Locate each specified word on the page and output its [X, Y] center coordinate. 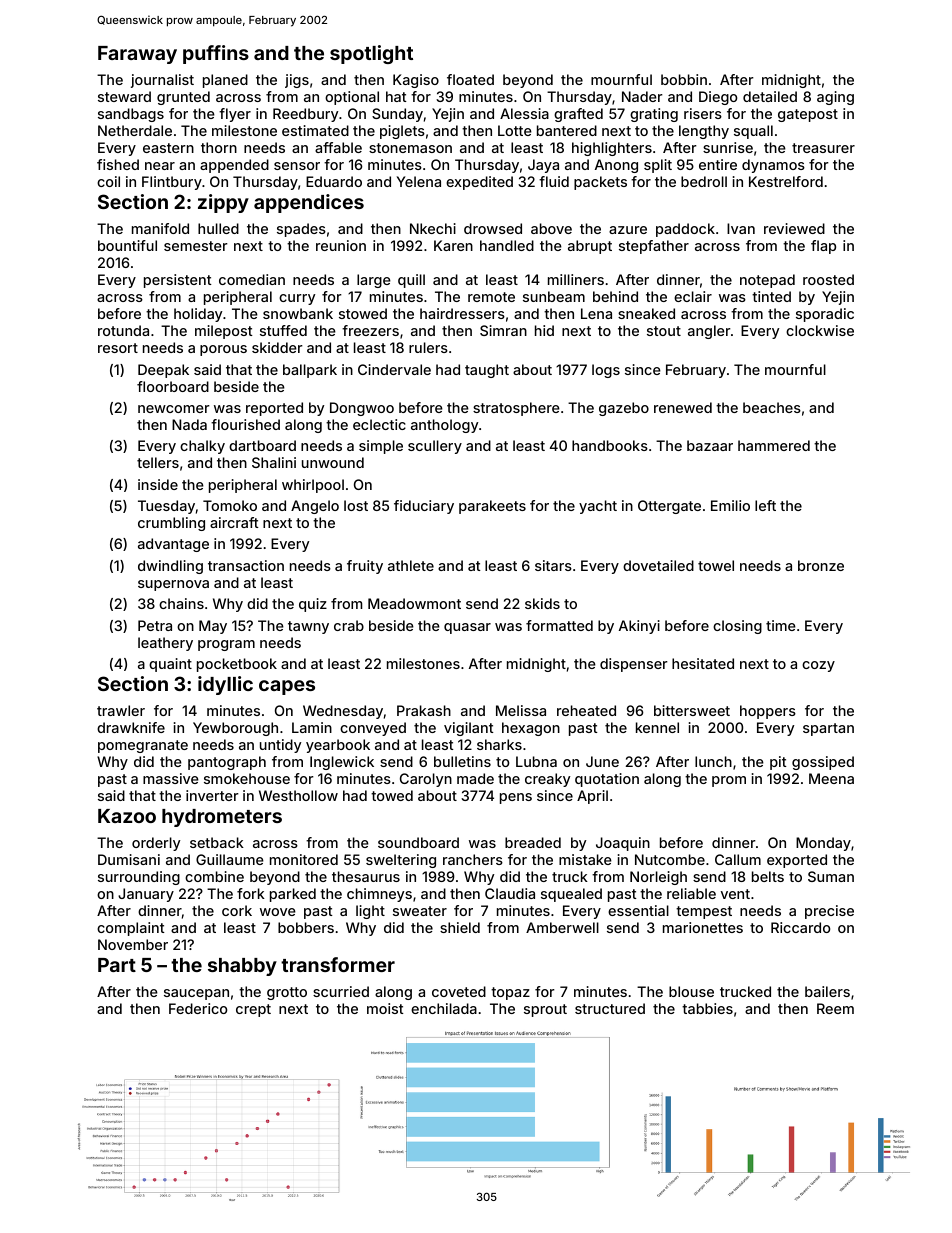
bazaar [710, 445]
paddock [685, 230]
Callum [738, 859]
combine [214, 876]
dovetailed [658, 565]
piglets [402, 132]
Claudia [510, 893]
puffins [216, 54]
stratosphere [516, 409]
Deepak [163, 371]
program [226, 645]
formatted [559, 625]
